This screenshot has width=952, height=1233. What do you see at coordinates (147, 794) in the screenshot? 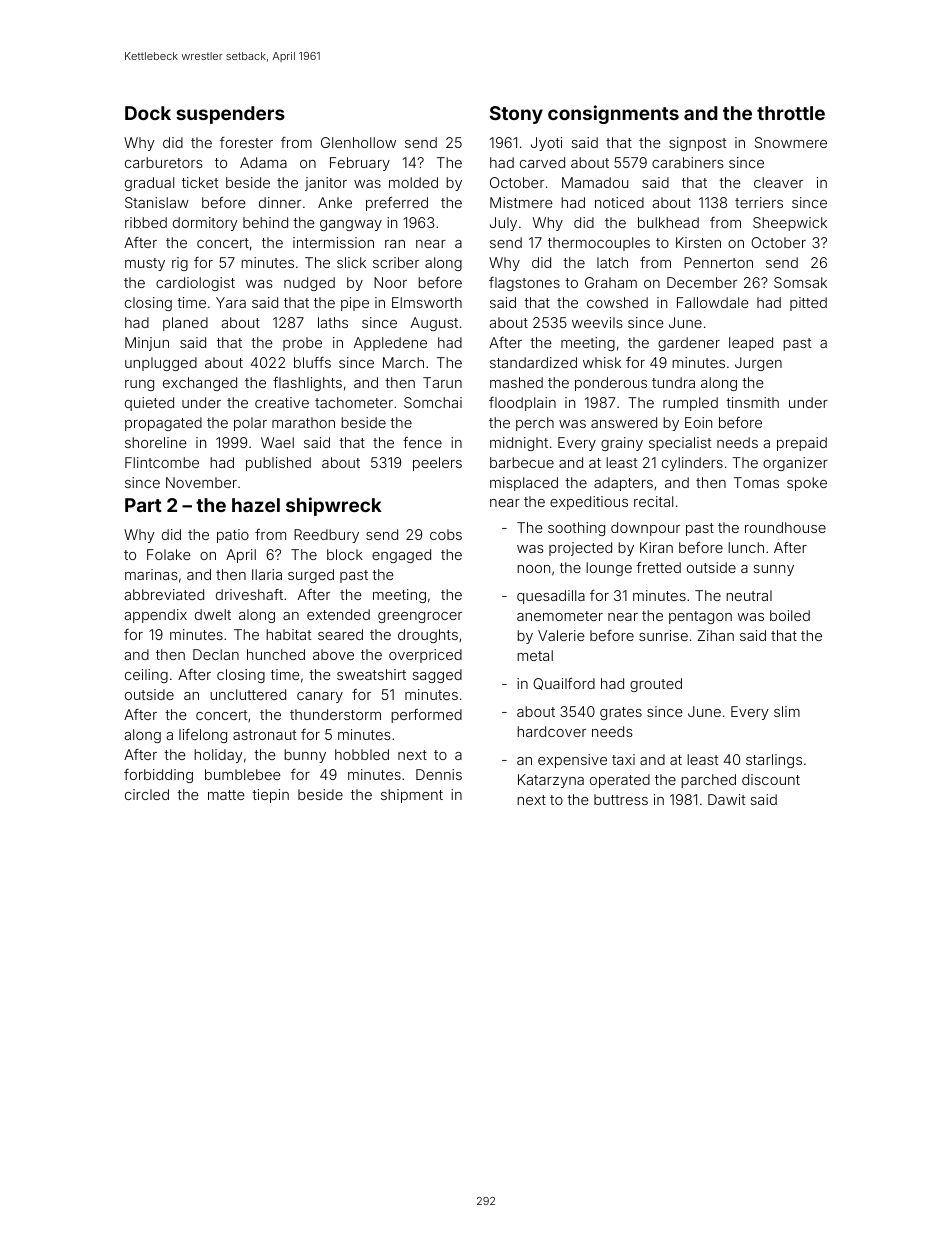
I see `circled` at bounding box center [147, 794].
